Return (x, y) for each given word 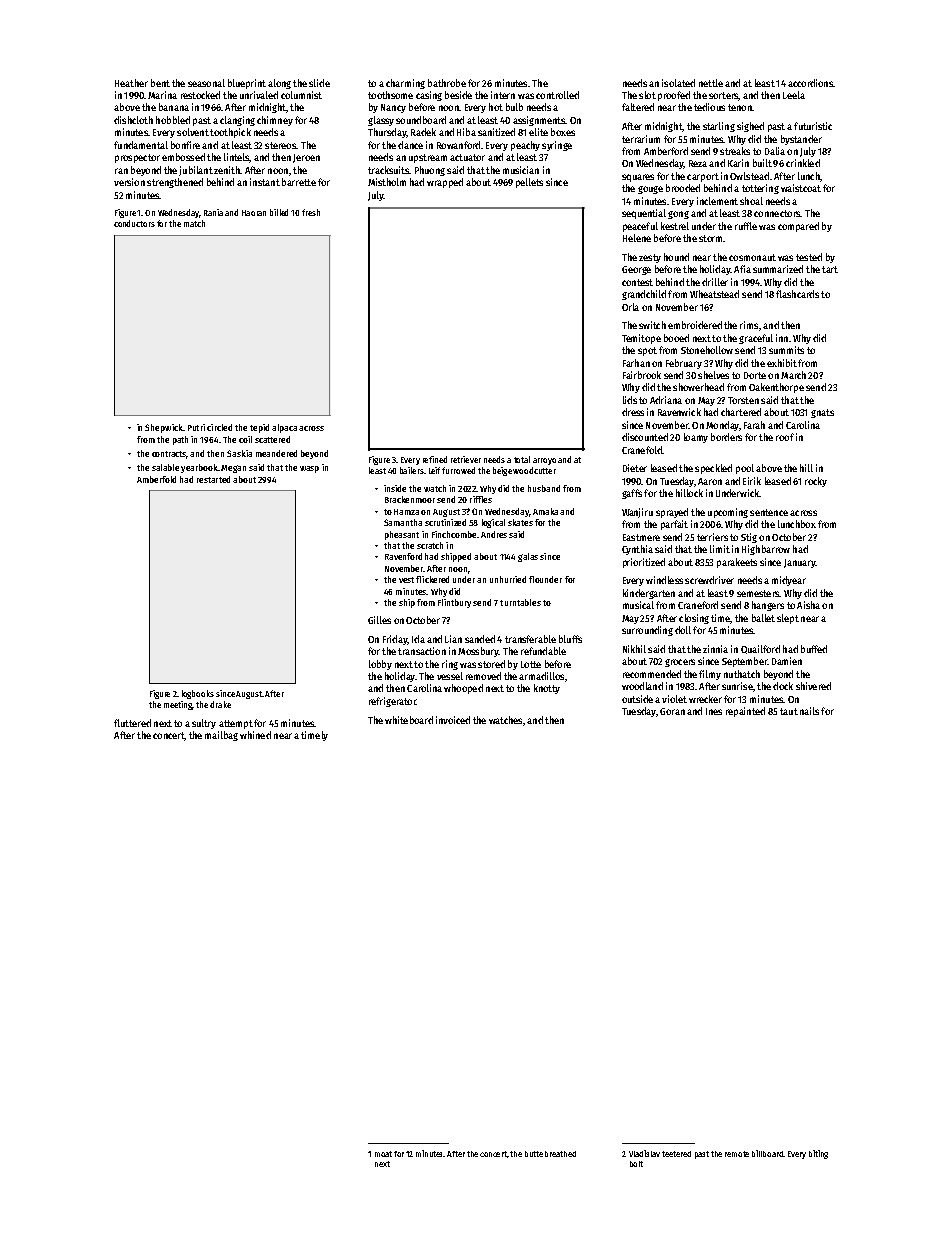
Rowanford (458, 145)
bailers (412, 470)
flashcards (797, 294)
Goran (672, 711)
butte (534, 1154)
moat (383, 1154)
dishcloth (133, 120)
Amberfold (156, 479)
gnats (822, 413)
